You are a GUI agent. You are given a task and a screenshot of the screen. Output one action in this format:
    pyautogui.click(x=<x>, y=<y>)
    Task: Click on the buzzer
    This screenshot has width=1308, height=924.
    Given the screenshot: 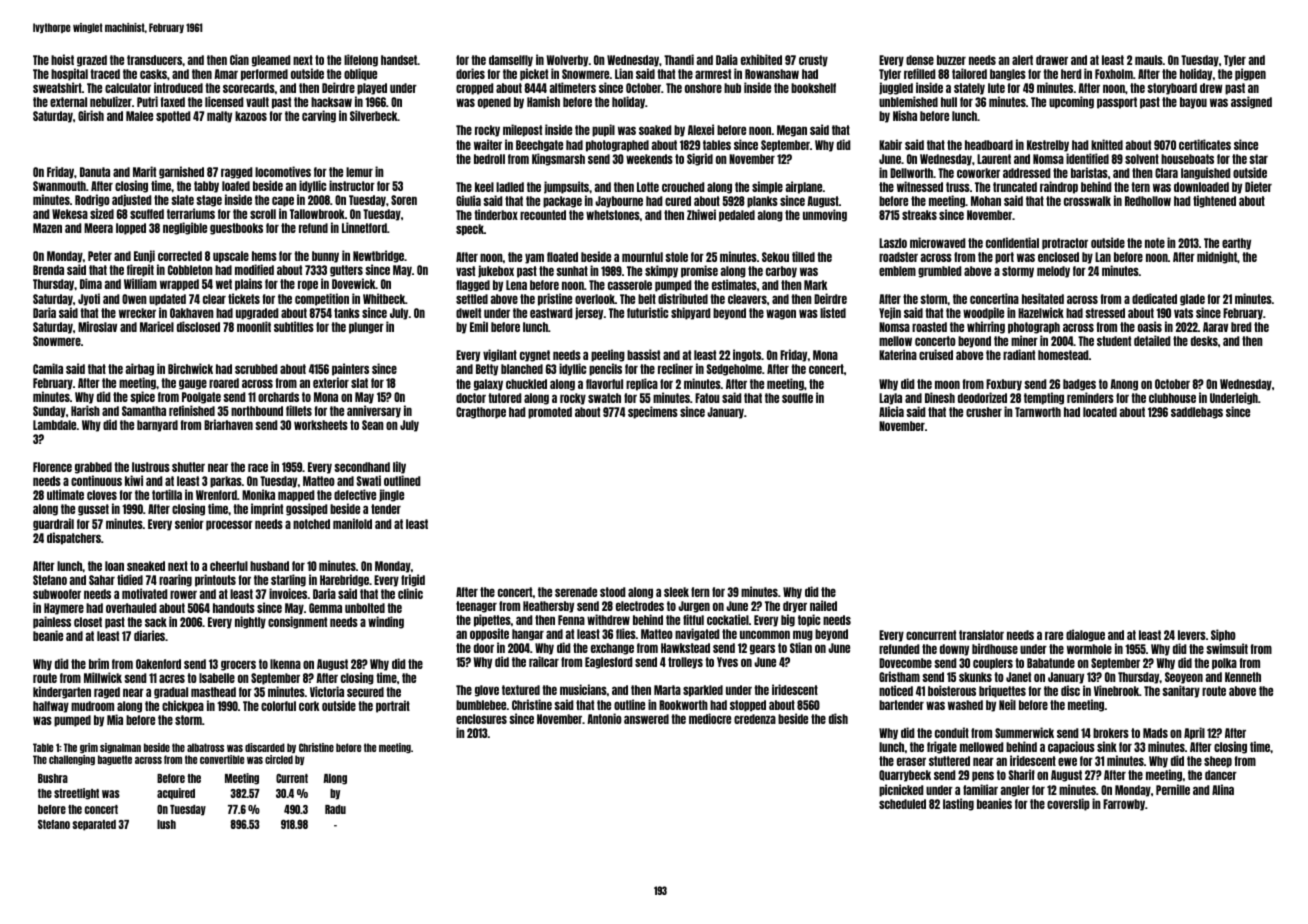 What is the action you would take?
    pyautogui.click(x=951, y=60)
